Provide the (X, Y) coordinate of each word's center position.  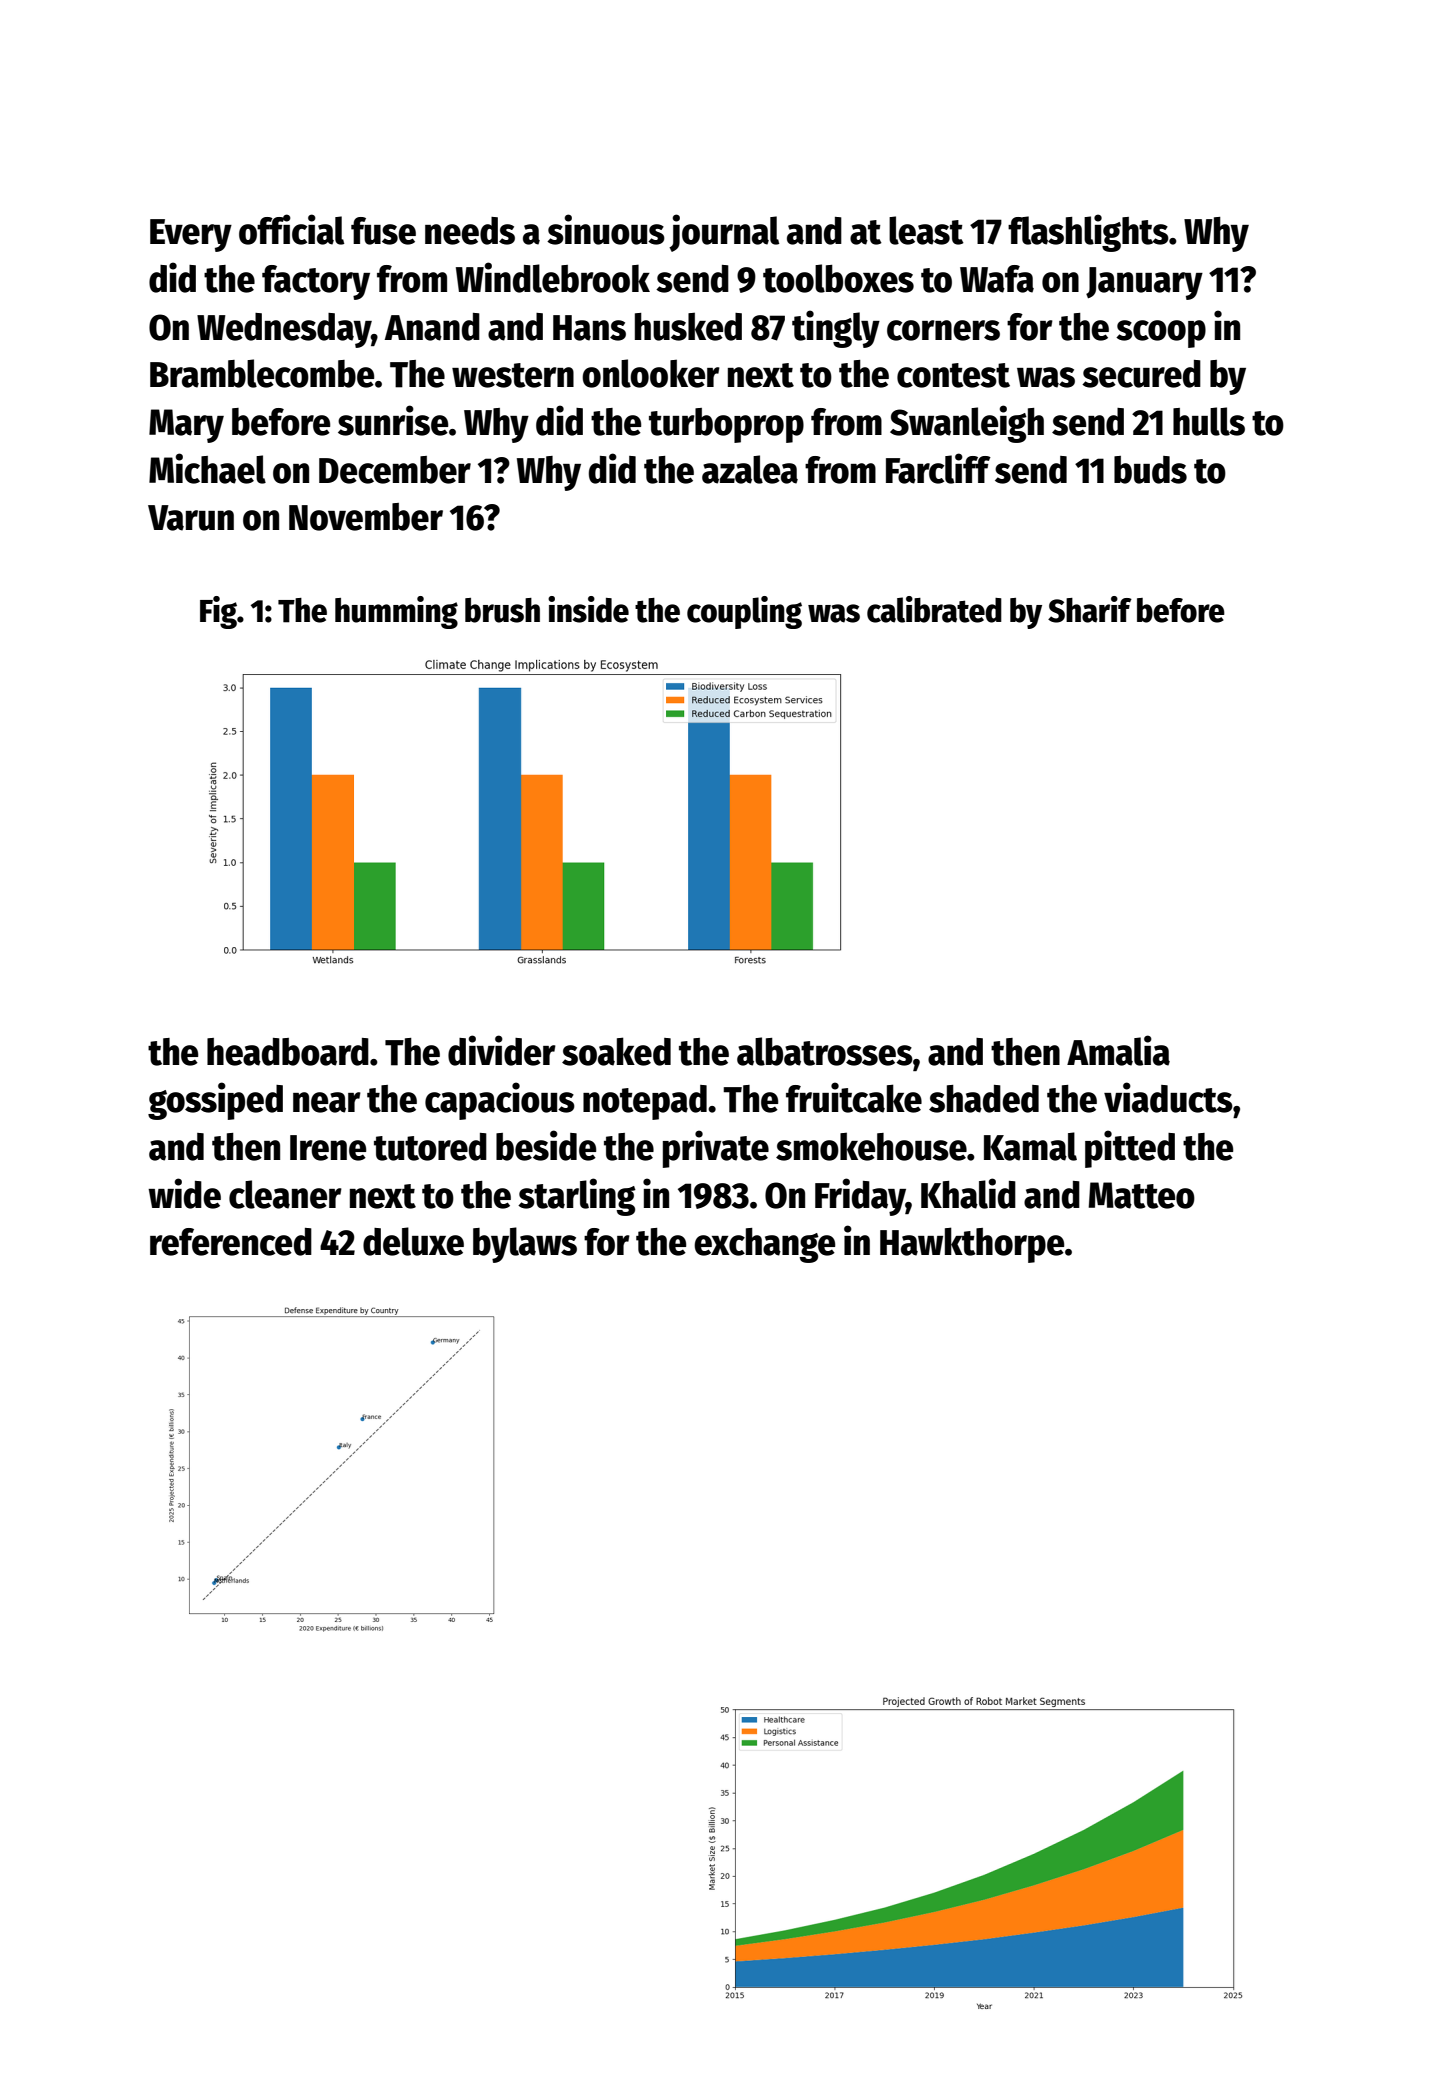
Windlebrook (553, 277)
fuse (383, 231)
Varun (191, 518)
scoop (1161, 334)
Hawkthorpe (972, 1245)
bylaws (525, 1245)
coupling (744, 612)
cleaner (285, 1194)
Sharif (1090, 609)
